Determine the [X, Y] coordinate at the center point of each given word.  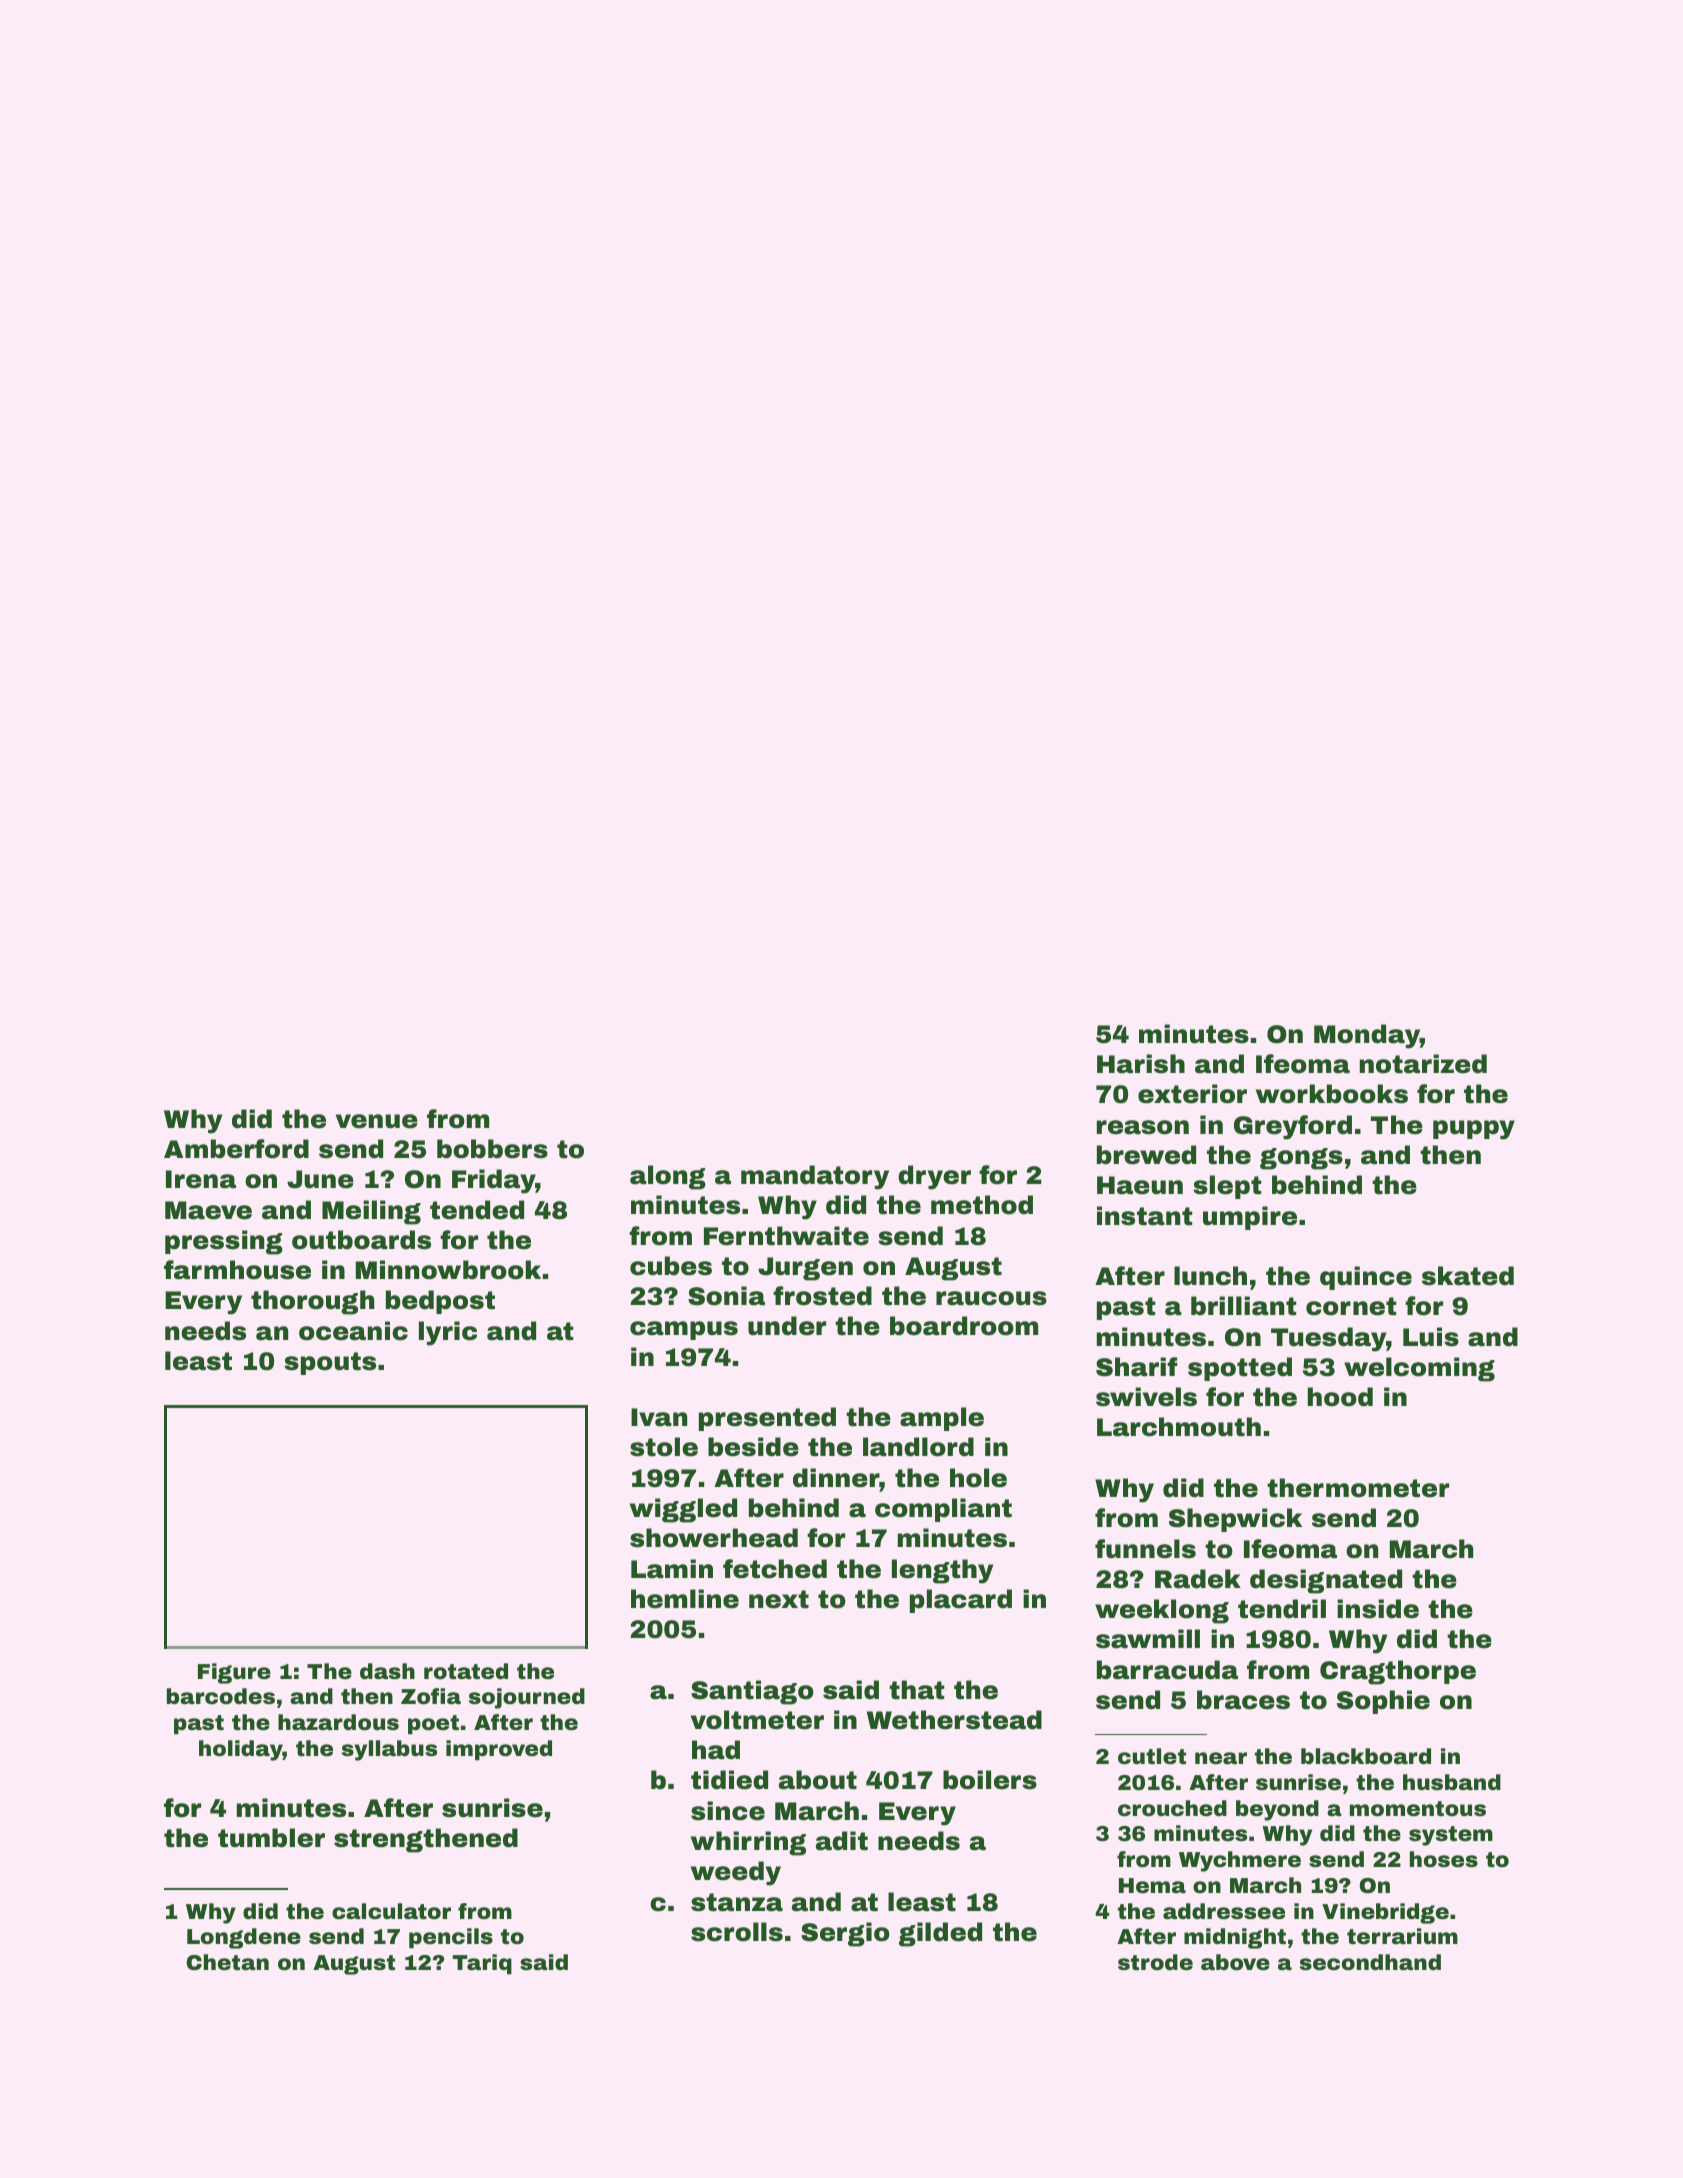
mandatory [815, 1177]
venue [377, 1121]
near [1221, 1758]
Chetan [227, 1962]
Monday [1367, 1036]
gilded [940, 1934]
